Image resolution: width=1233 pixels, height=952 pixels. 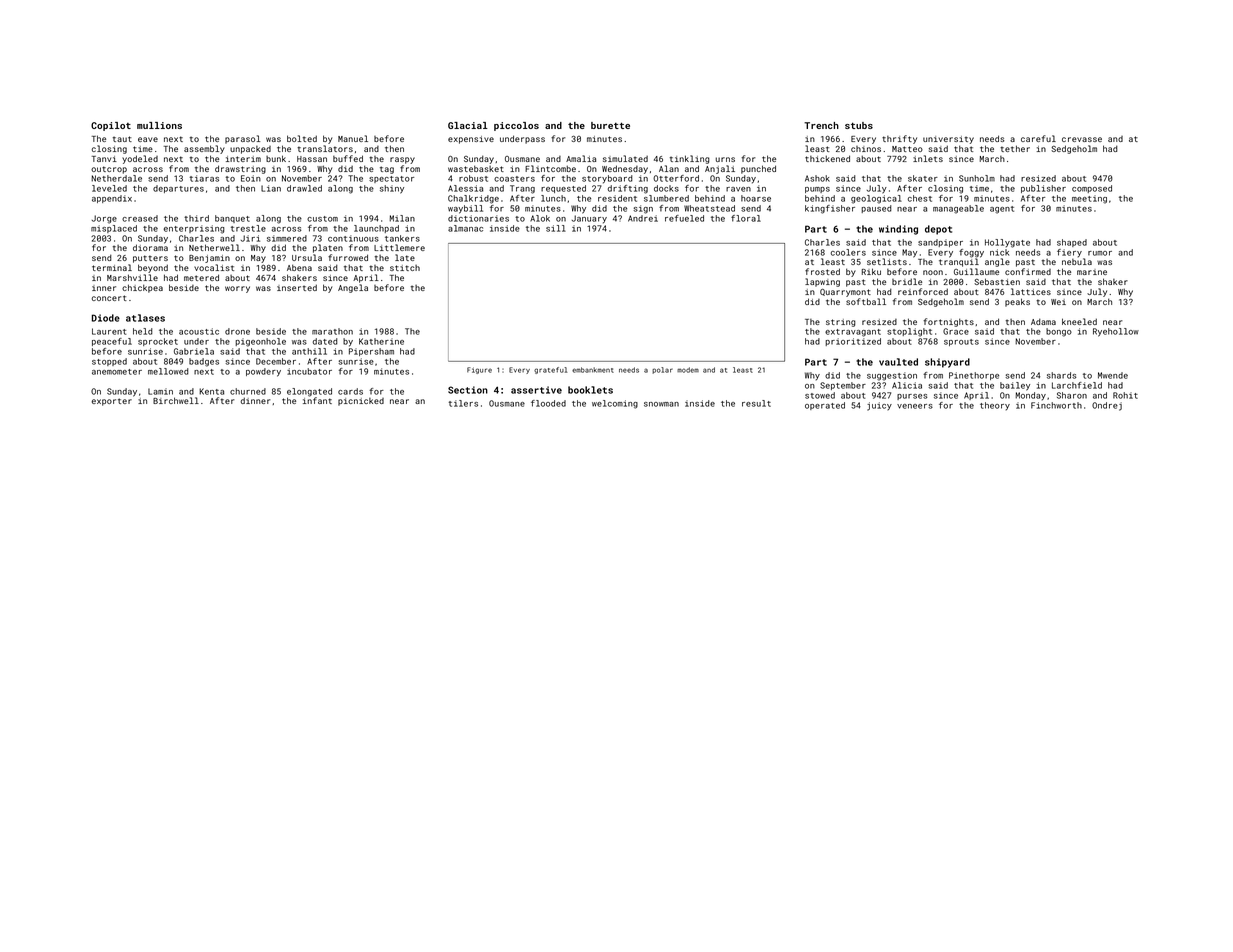 I want to click on diorama, so click(x=150, y=247).
